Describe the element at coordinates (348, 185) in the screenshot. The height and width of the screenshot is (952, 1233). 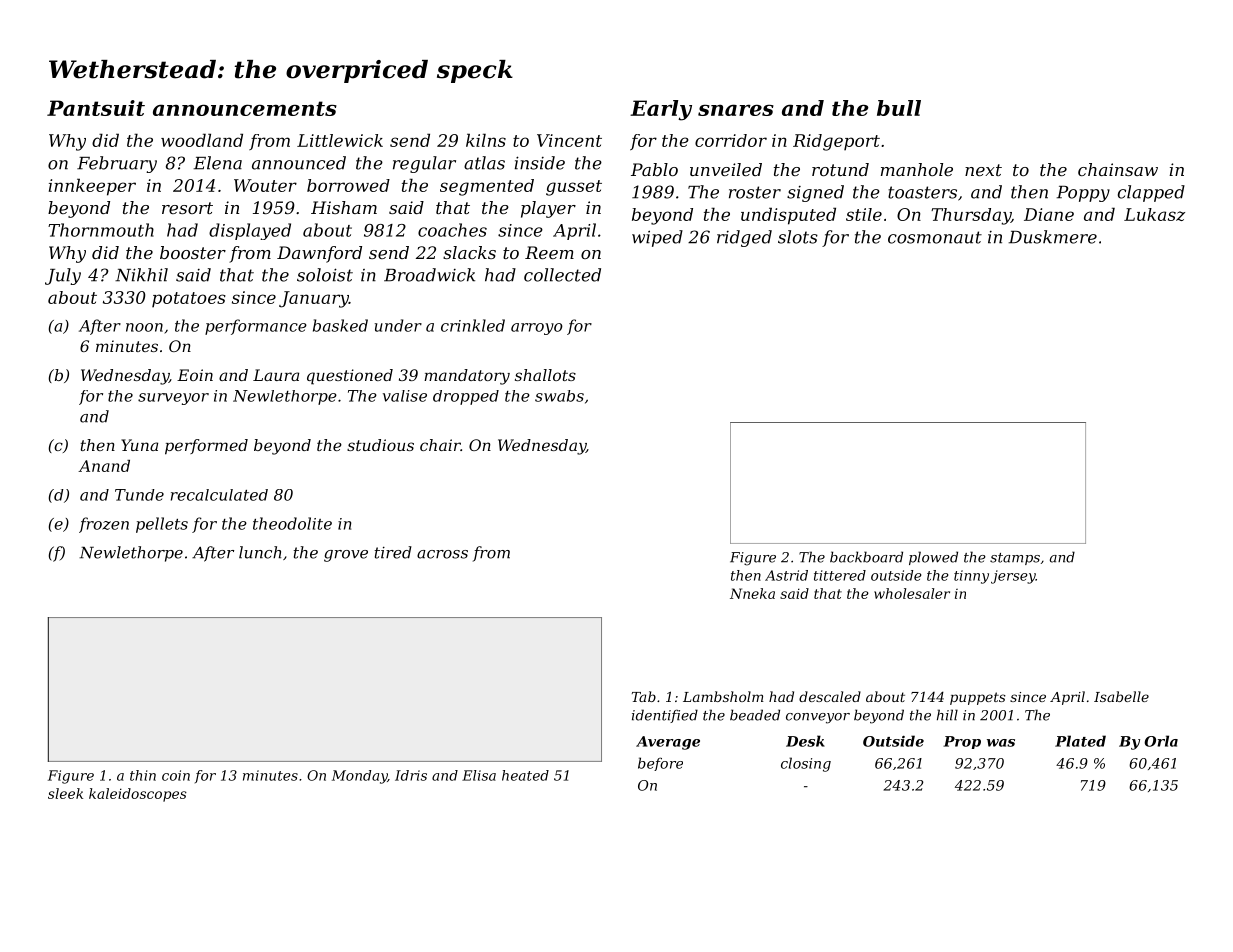
I see `borrowed` at that location.
